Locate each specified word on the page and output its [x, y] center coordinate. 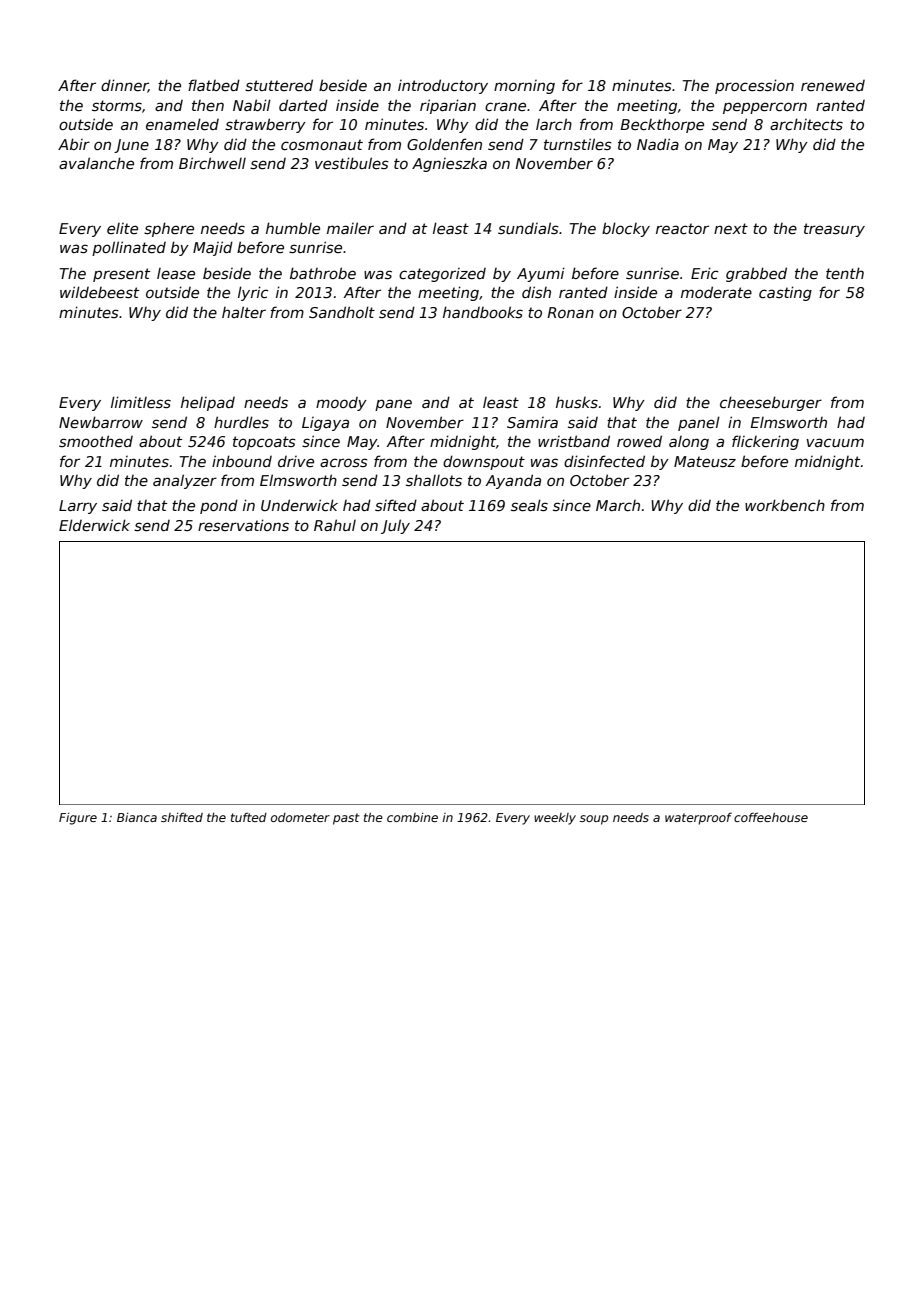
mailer [350, 228]
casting [785, 293]
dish [536, 292]
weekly [555, 819]
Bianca [137, 817]
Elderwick [94, 525]
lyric [253, 293]
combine [412, 817]
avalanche [96, 163]
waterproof [698, 818]
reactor [682, 228]
